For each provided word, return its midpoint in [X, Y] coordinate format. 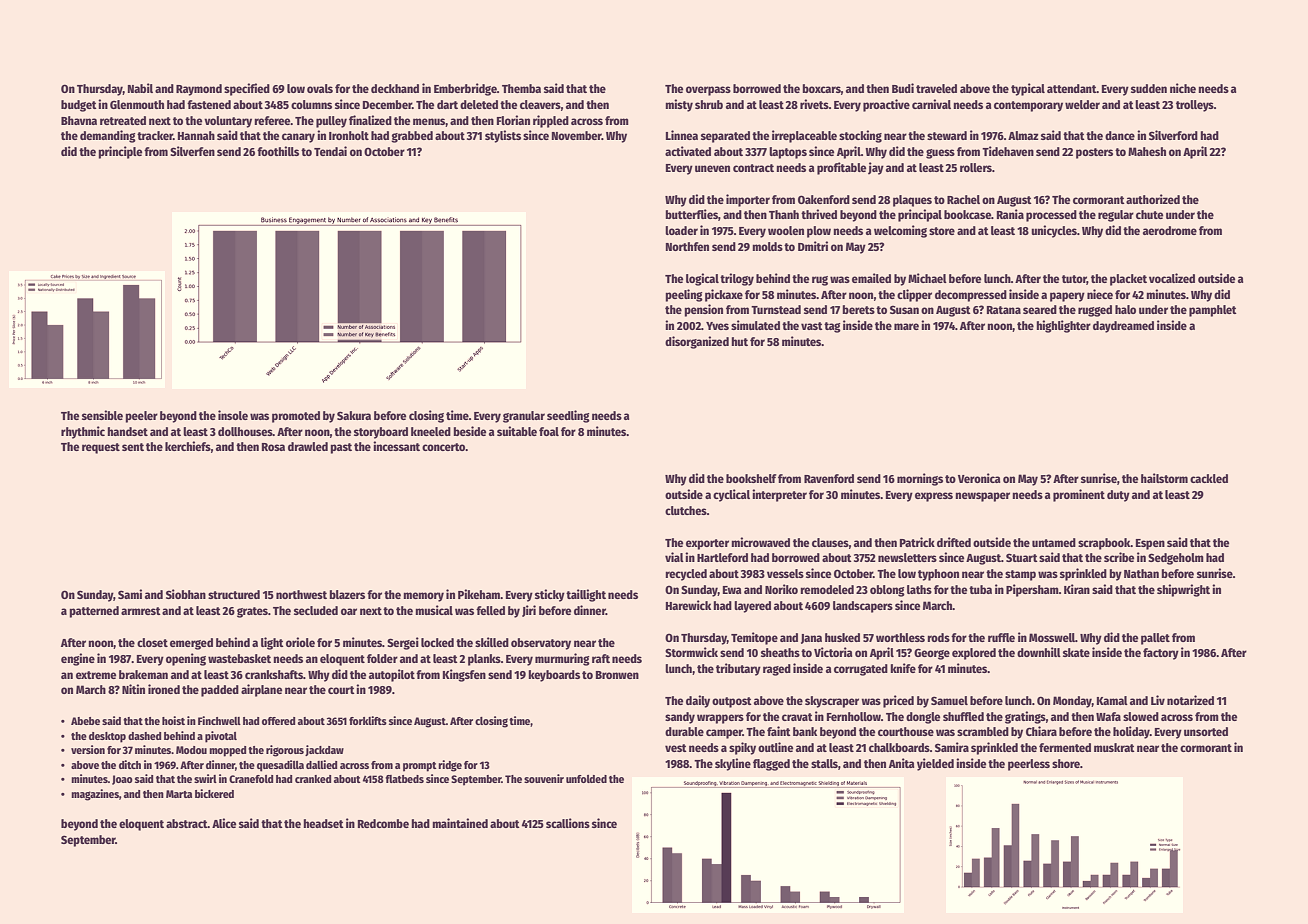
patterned [94, 612]
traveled [936, 88]
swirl [205, 778]
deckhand [395, 88]
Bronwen [617, 675]
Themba [521, 88]
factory [1161, 654]
